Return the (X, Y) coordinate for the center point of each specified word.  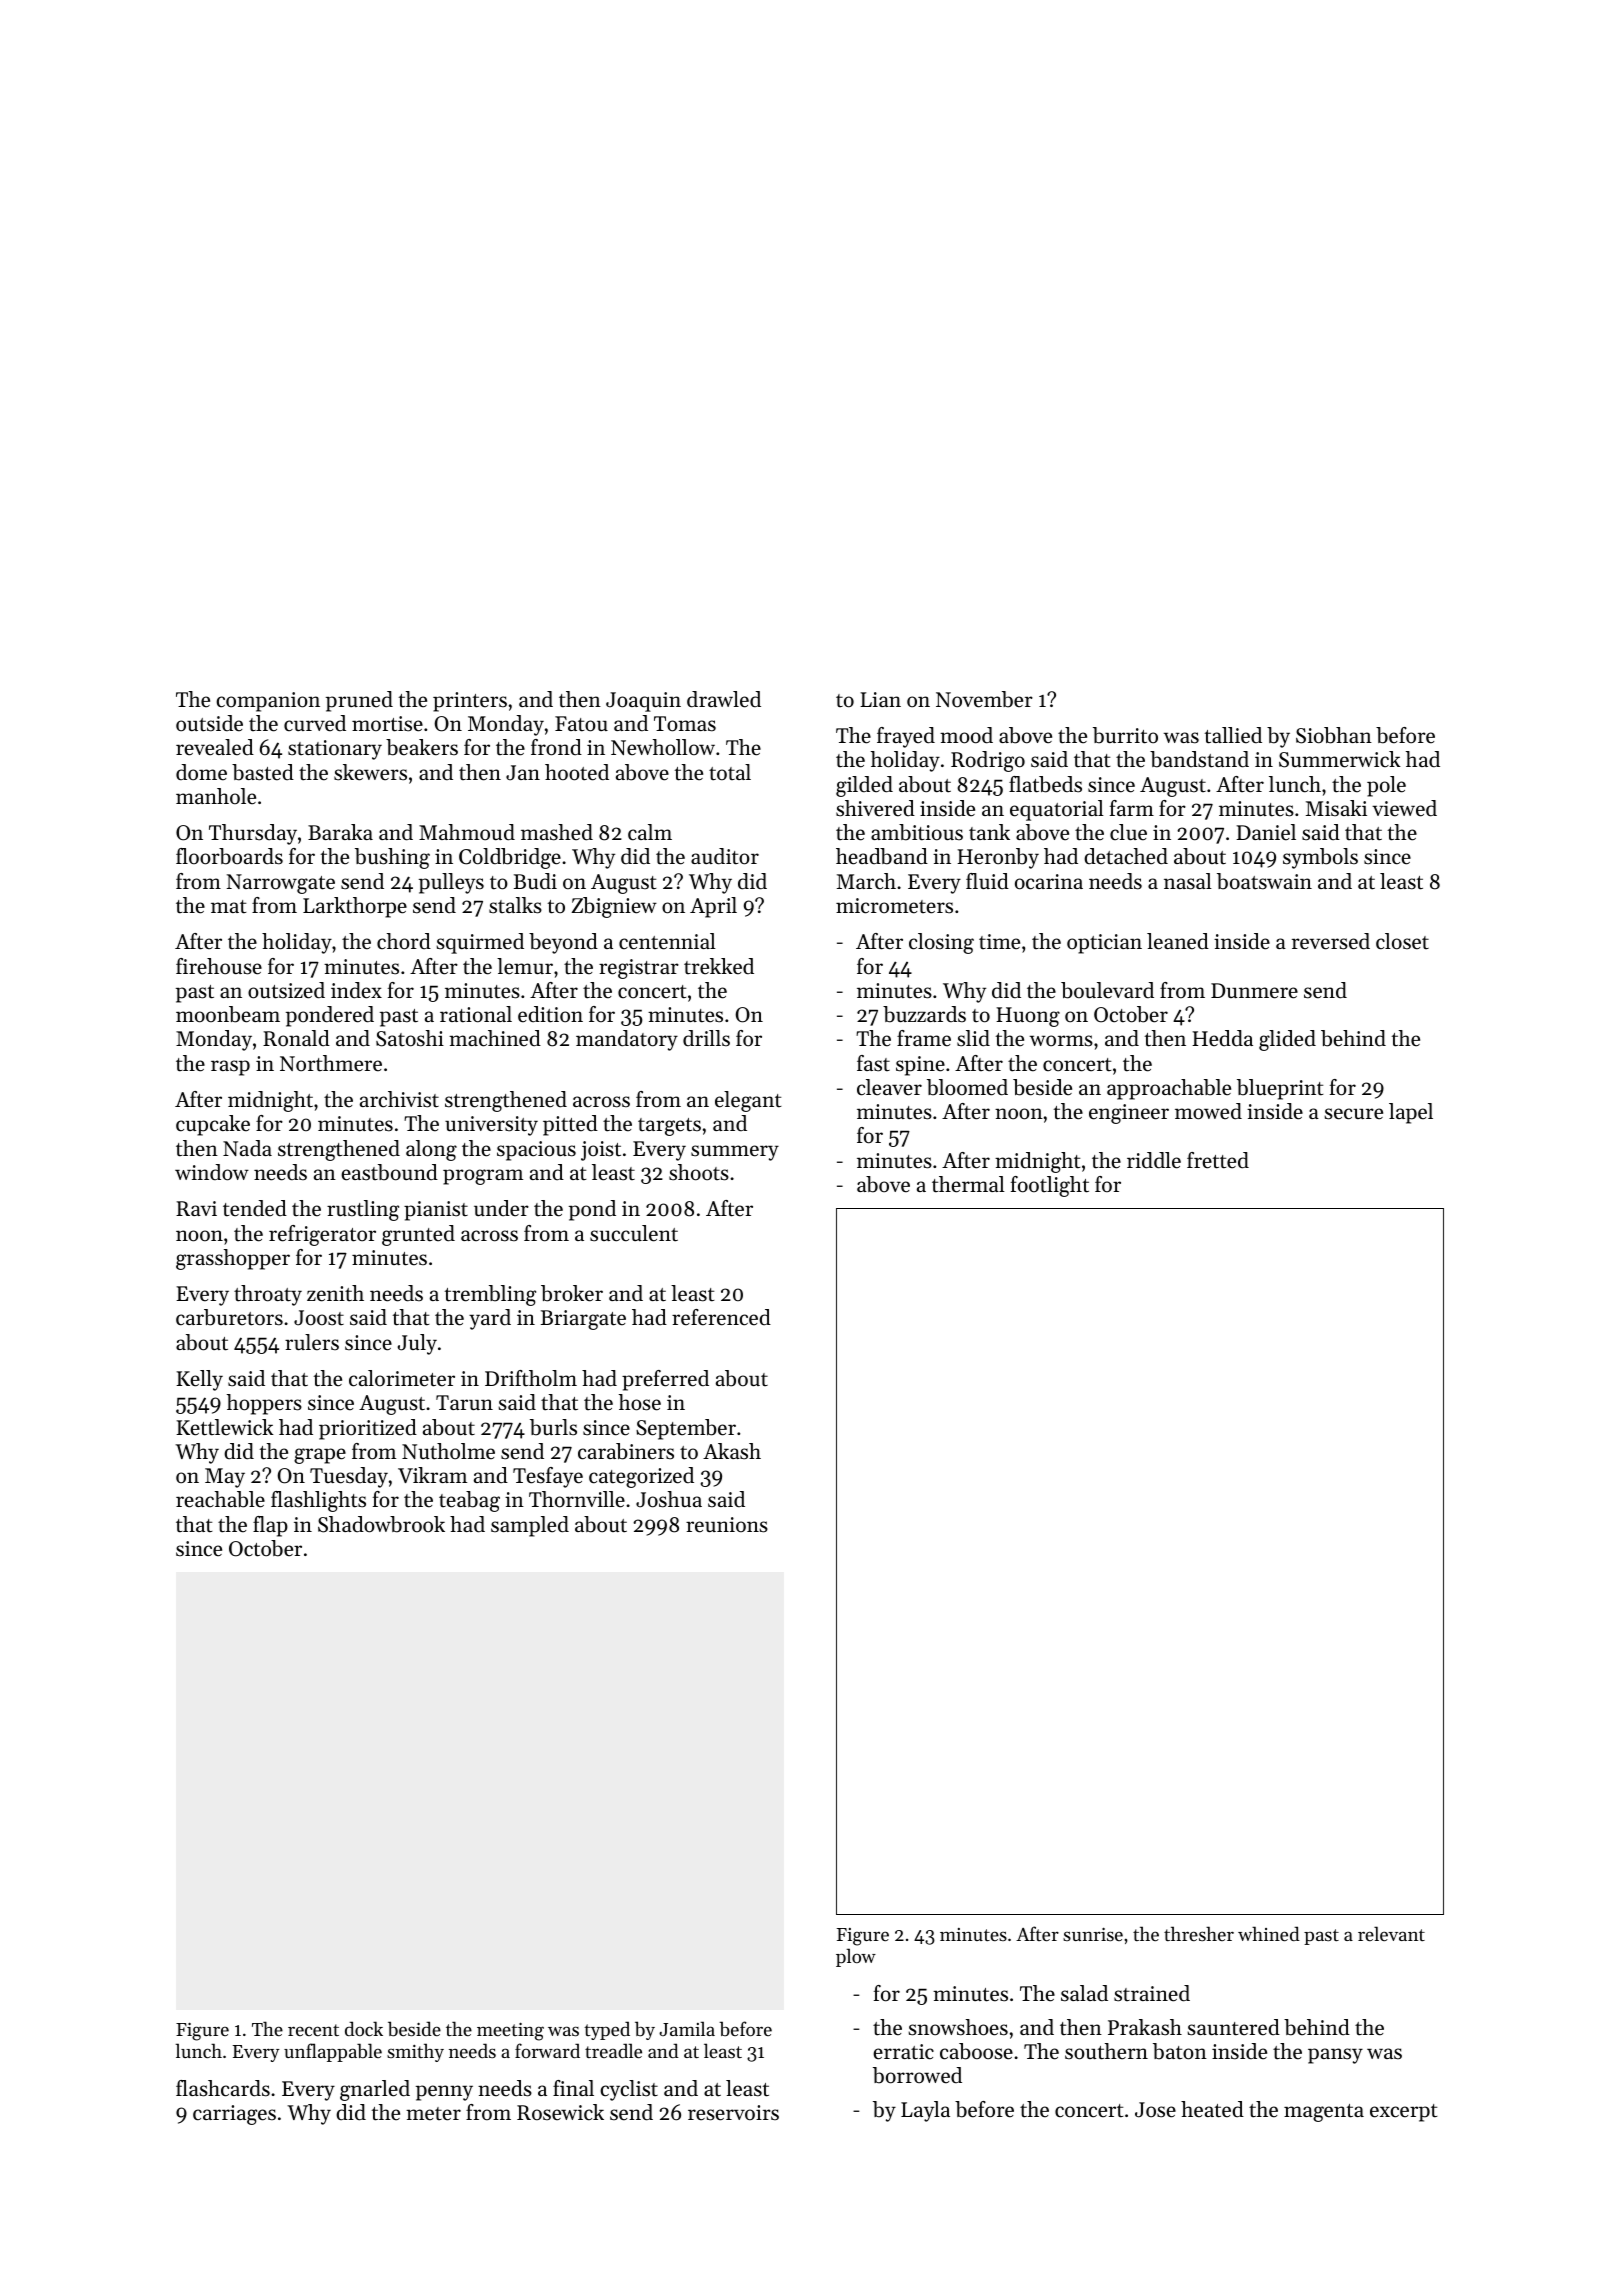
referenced (721, 1317)
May (225, 1478)
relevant (1391, 1933)
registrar (639, 969)
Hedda (1222, 1038)
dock (364, 2028)
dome (201, 772)
